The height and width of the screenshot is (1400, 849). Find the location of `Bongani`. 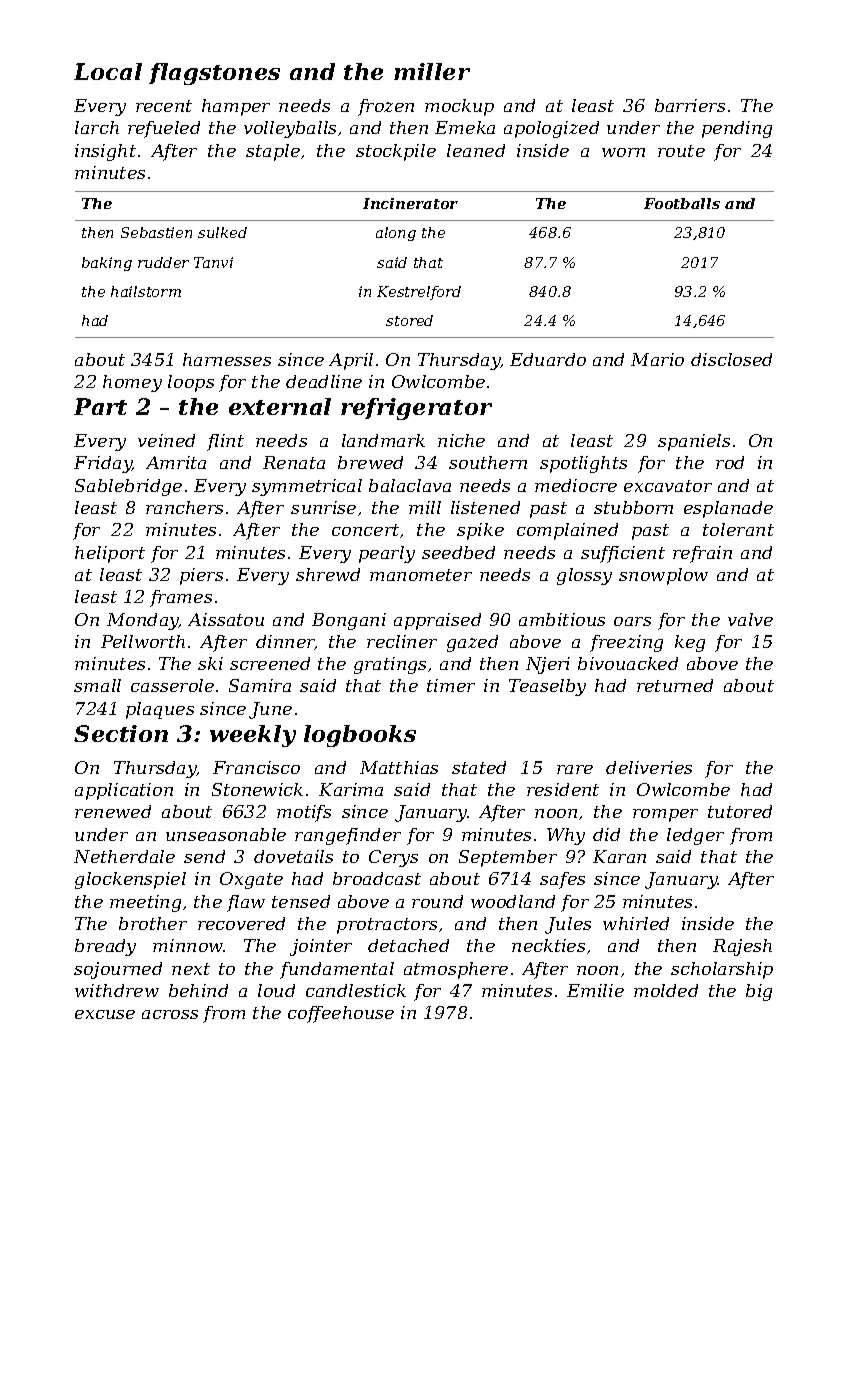

Bongani is located at coordinates (349, 621).
